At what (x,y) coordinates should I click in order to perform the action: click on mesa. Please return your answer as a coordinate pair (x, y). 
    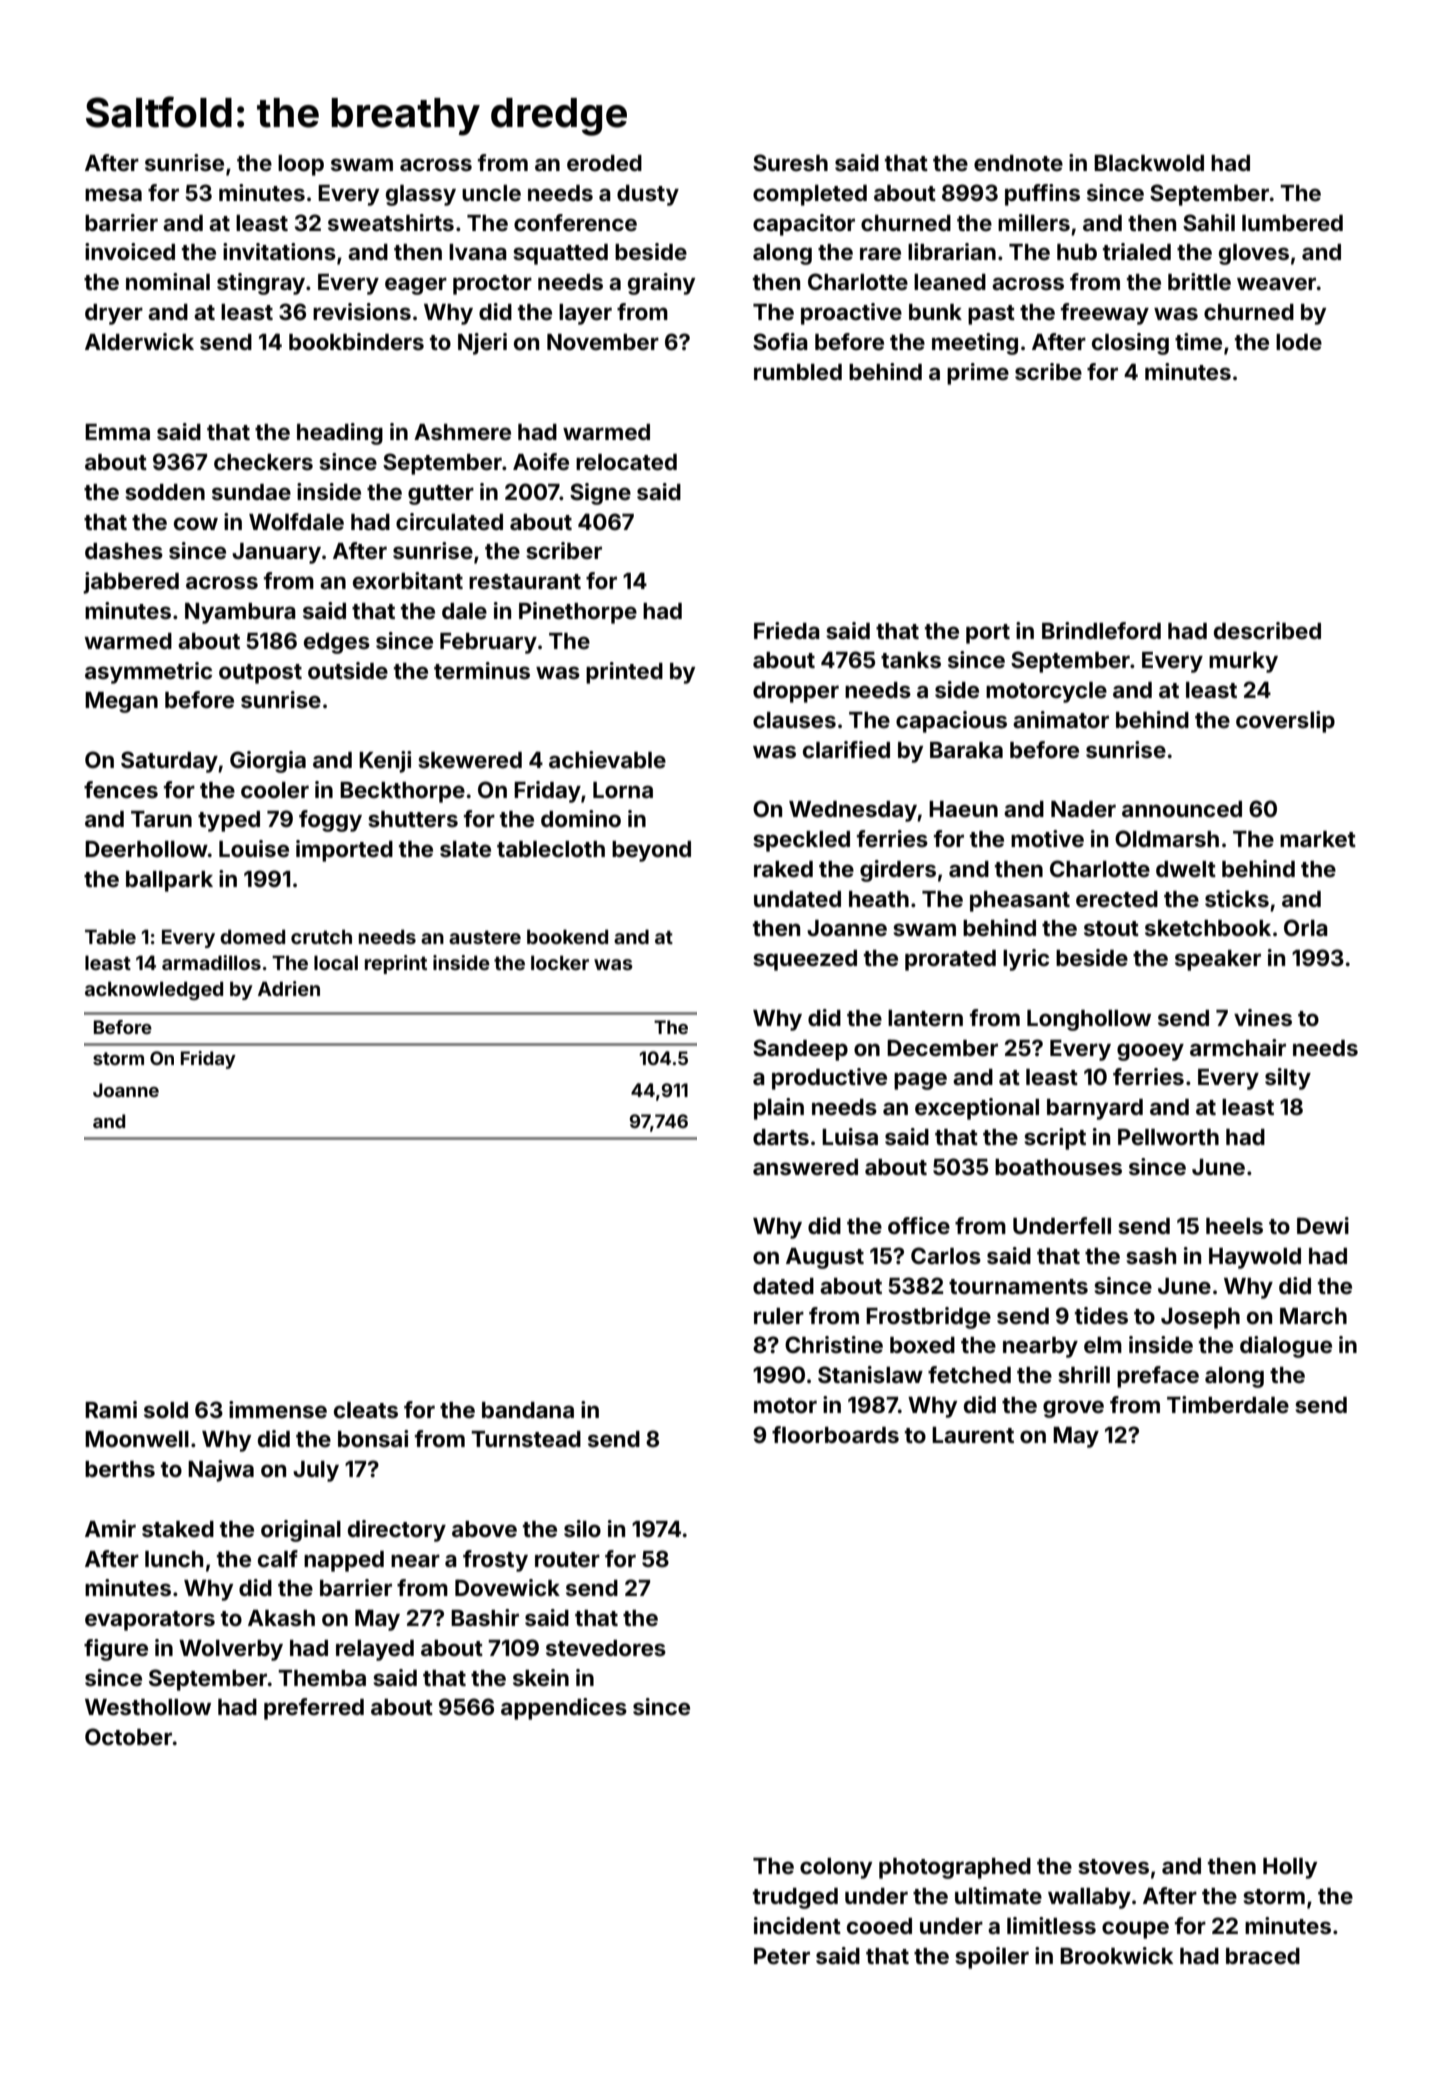
    Looking at the image, I should click on (113, 194).
